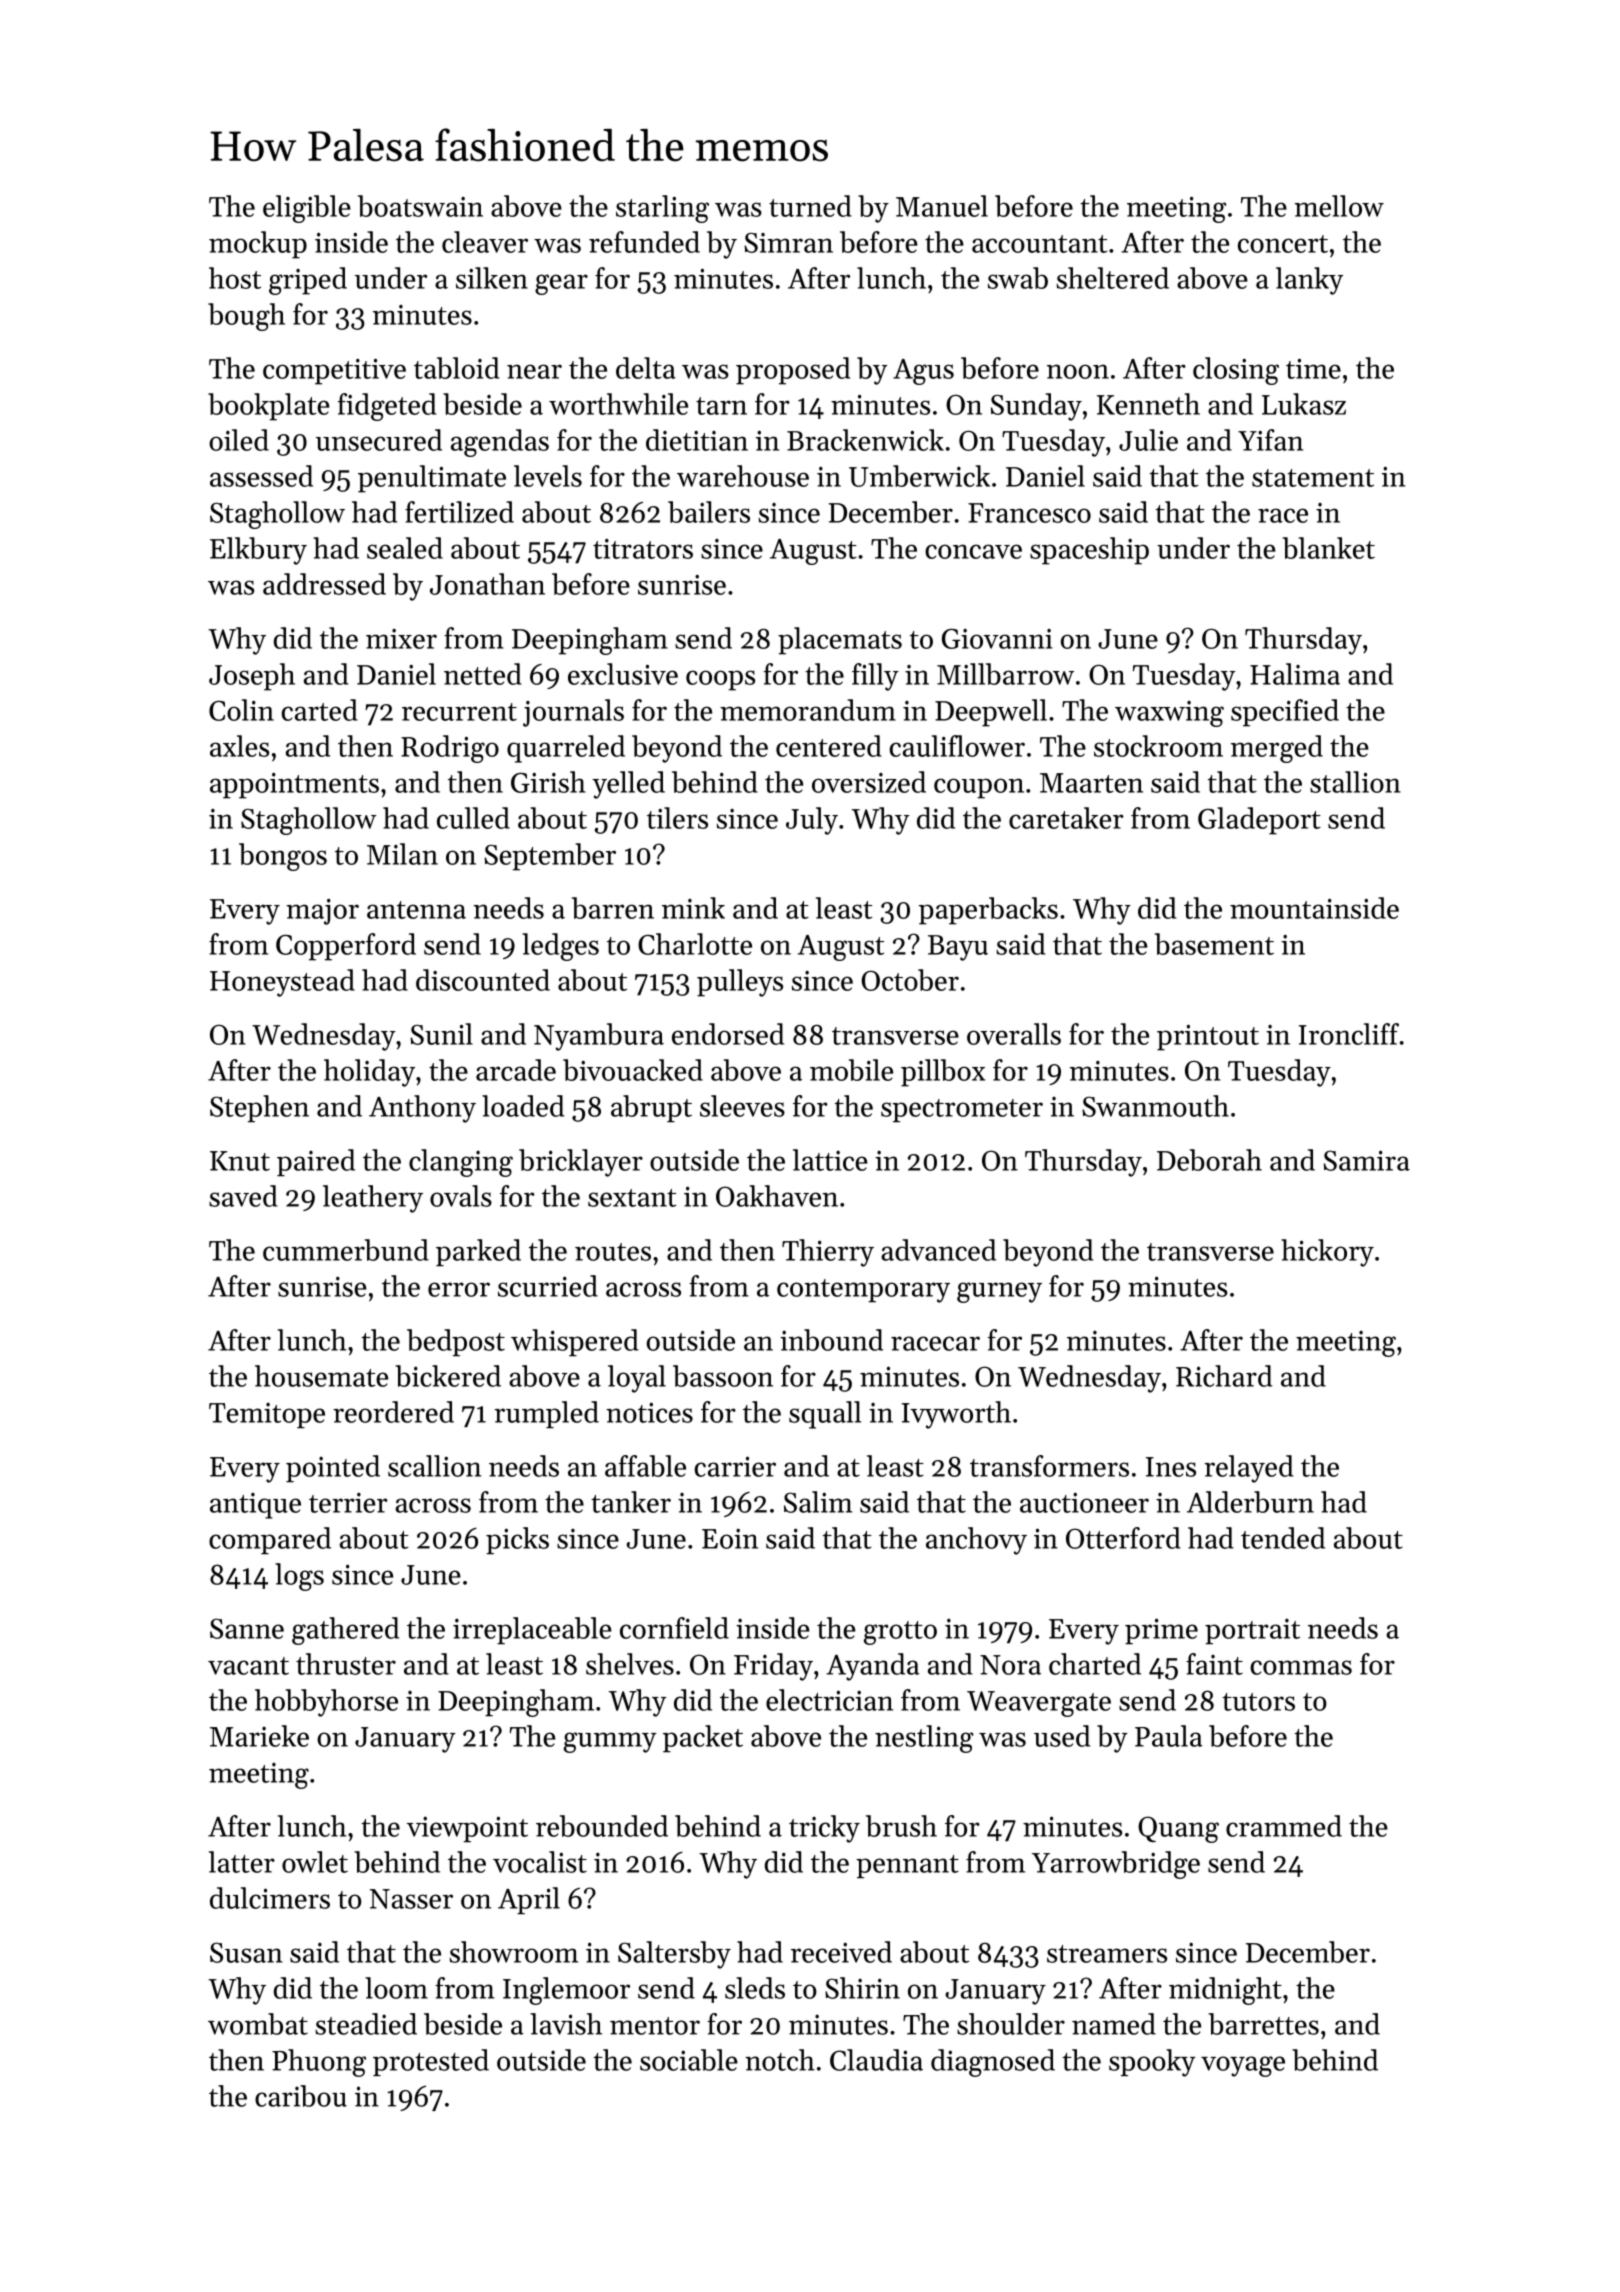 The width and height of the image is (1620, 2292). I want to click on caribou, so click(301, 2096).
